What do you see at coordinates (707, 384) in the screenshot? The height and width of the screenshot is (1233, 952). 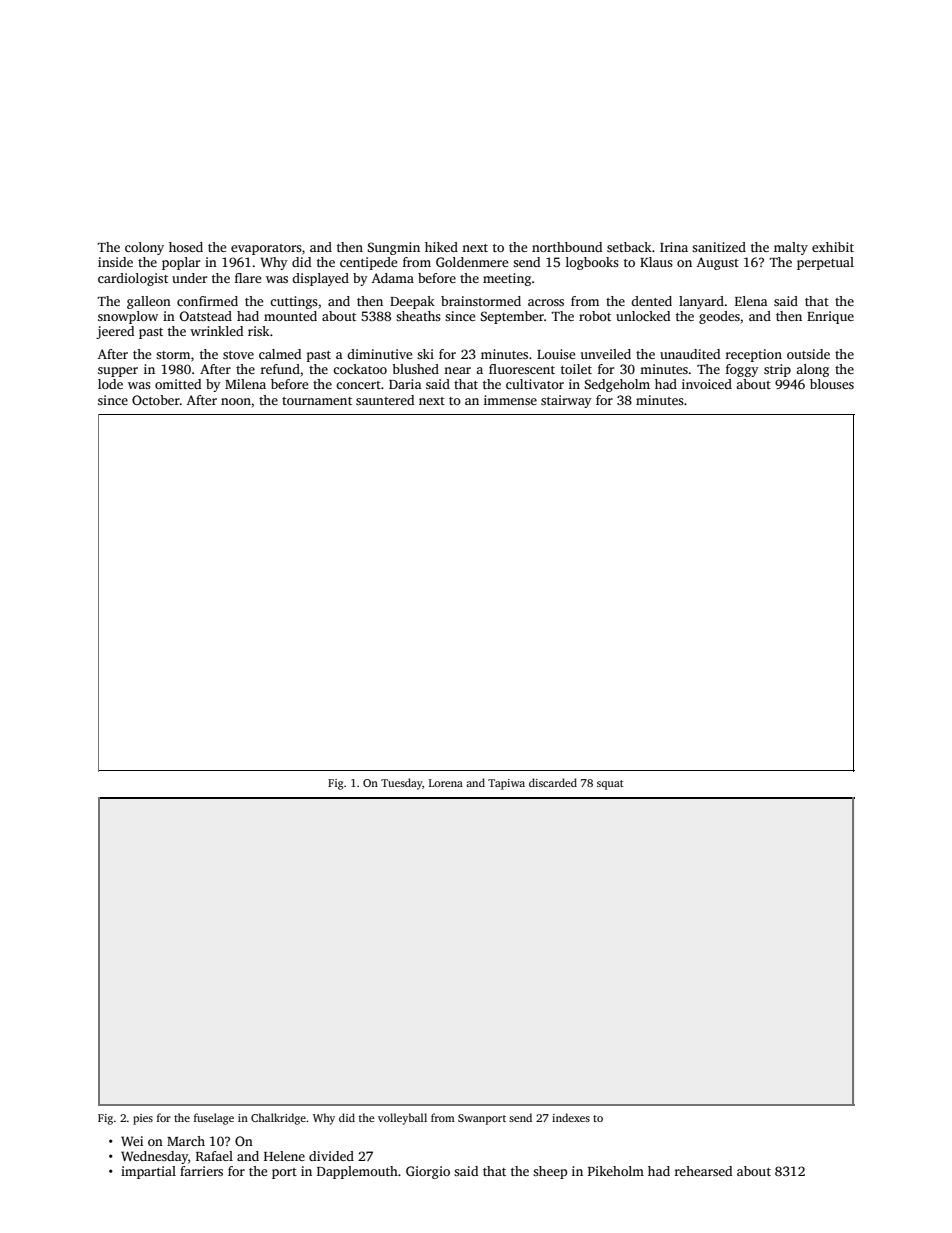 I see `invoiced` at bounding box center [707, 384].
